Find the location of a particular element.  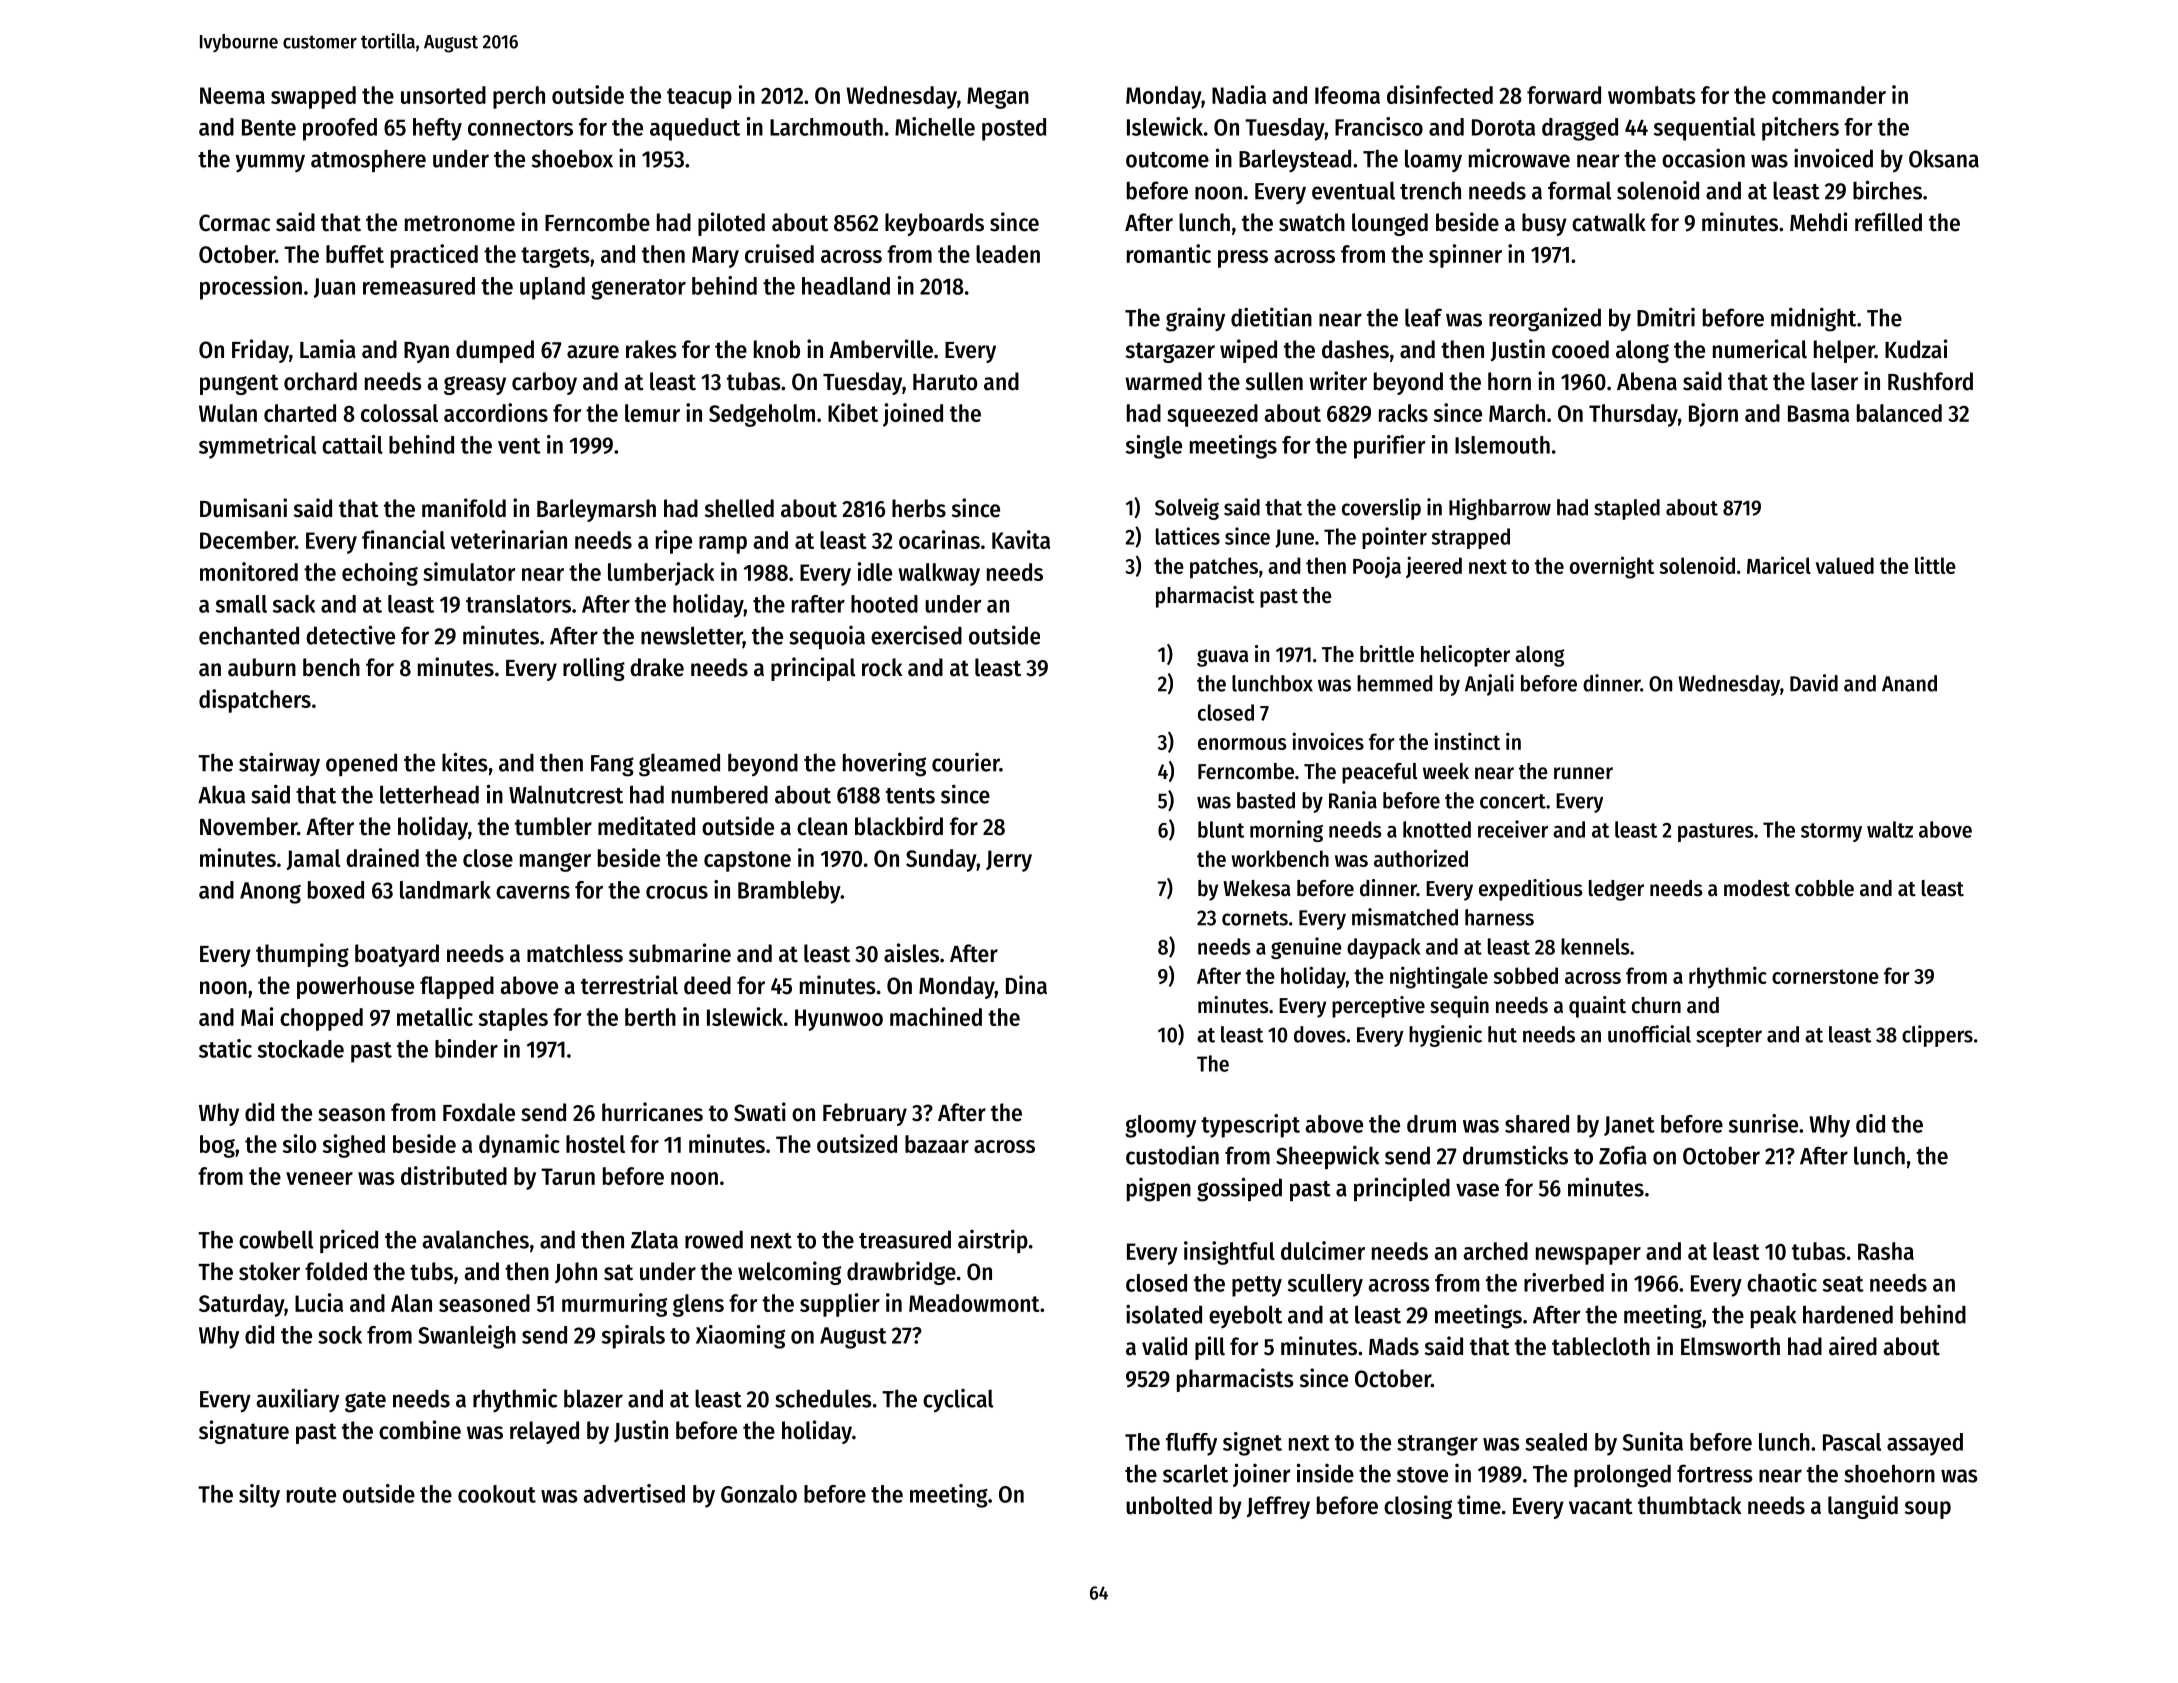

fluffy is located at coordinates (1191, 1444).
